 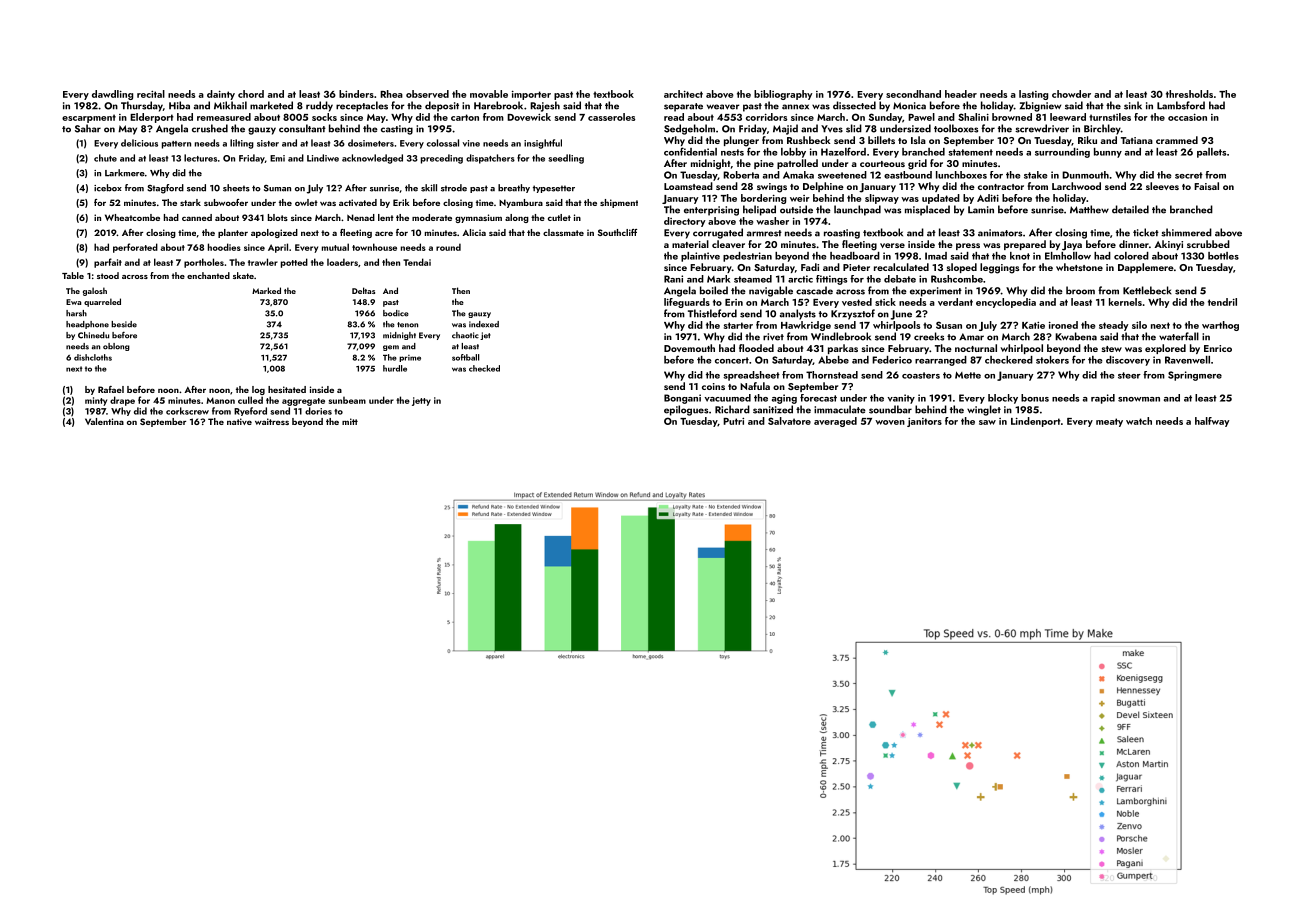 I want to click on Faisal, so click(x=1206, y=186).
